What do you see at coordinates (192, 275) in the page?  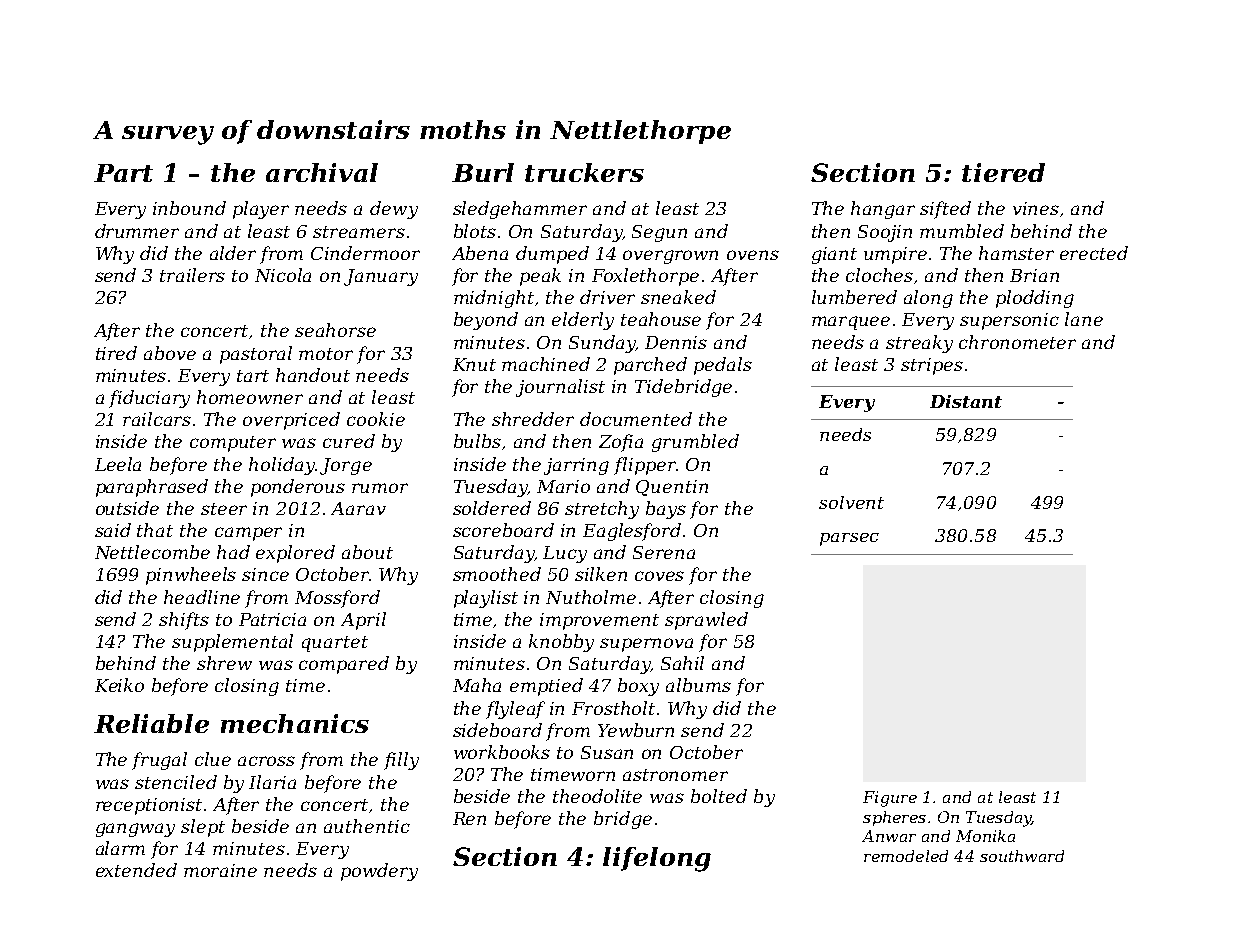 I see `trailers` at bounding box center [192, 275].
